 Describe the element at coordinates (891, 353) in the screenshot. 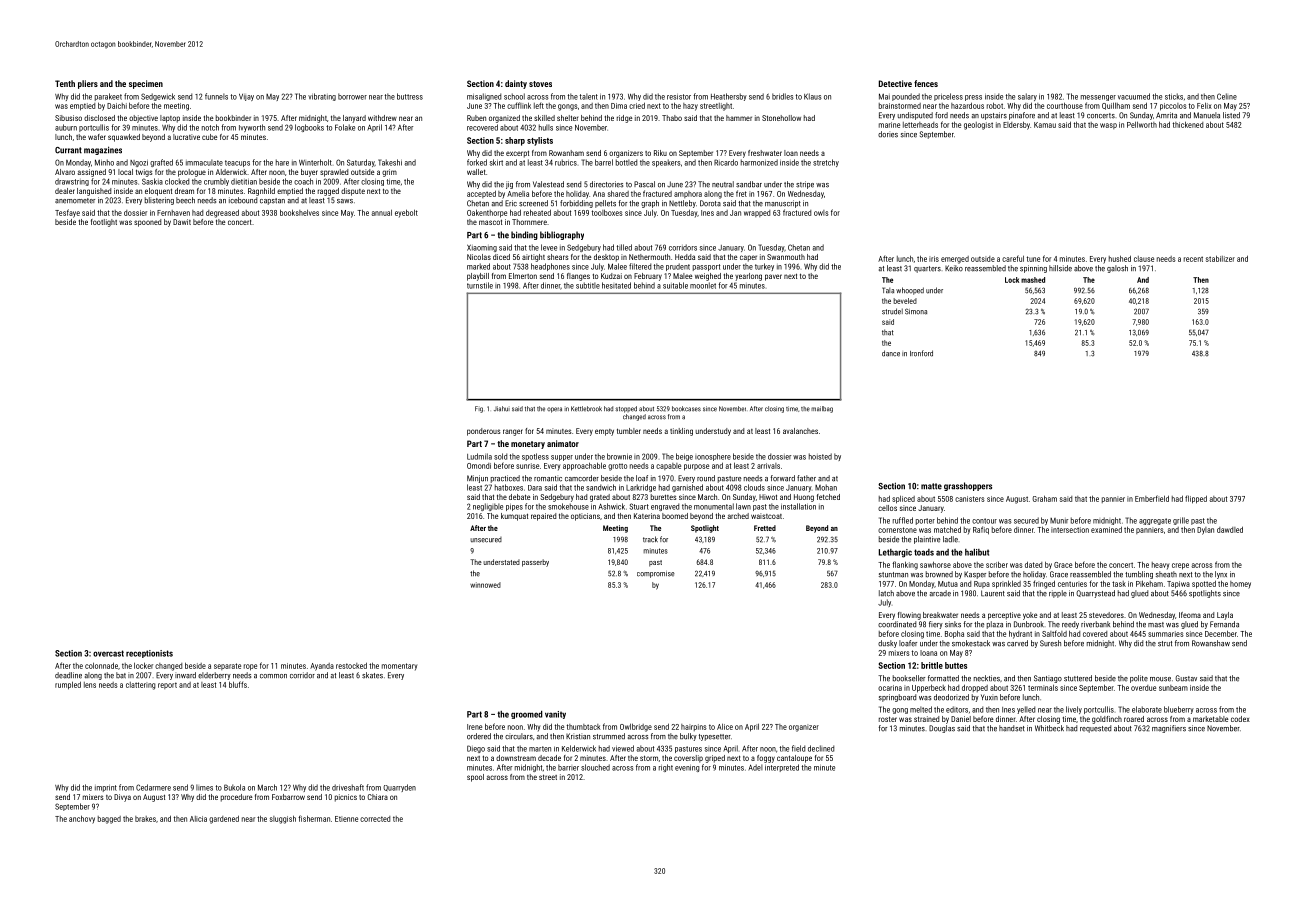

I see `dance` at that location.
